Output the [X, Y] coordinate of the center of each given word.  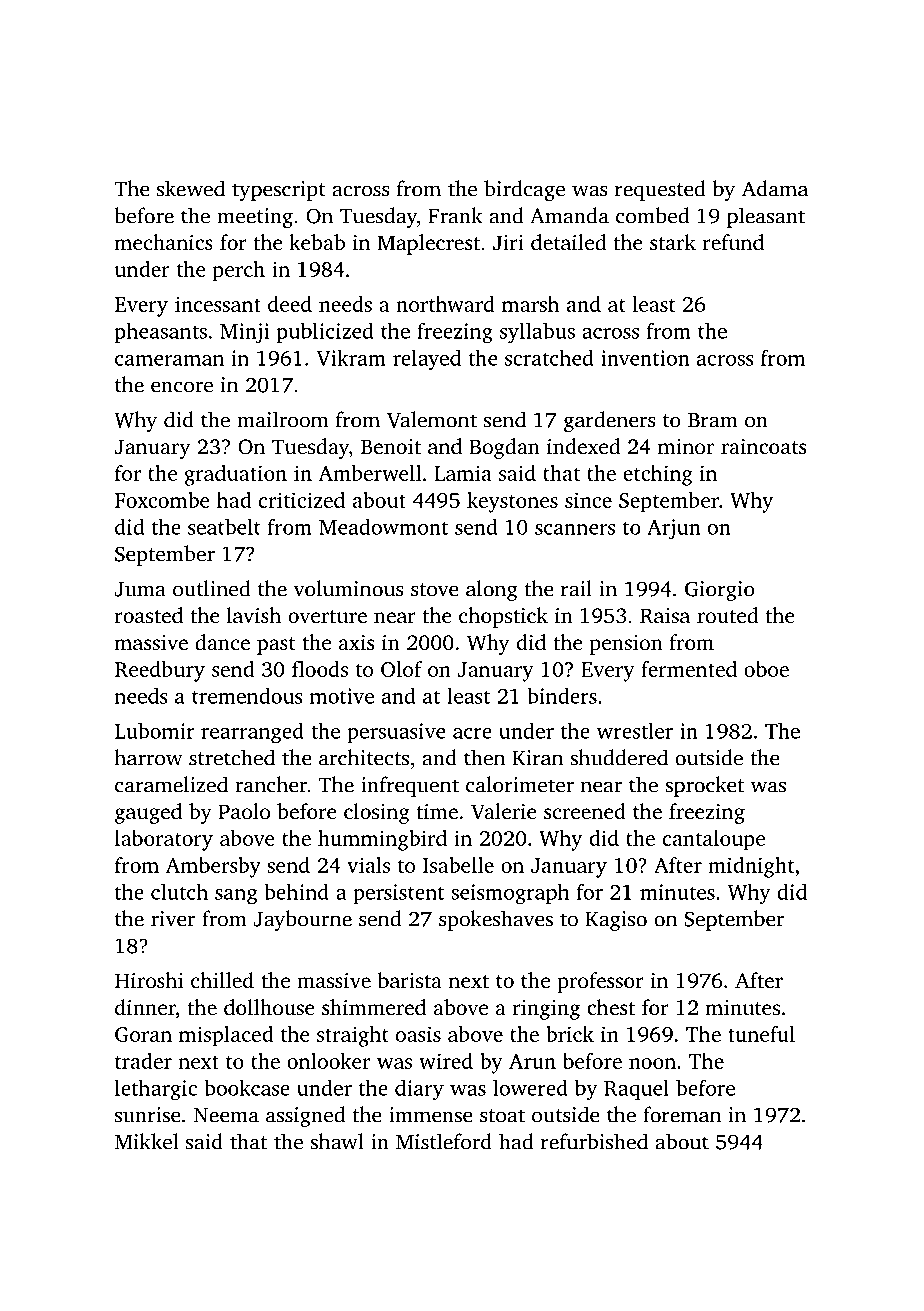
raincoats [763, 446]
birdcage [524, 190]
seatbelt [224, 526]
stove [435, 590]
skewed [191, 188]
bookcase [247, 1087]
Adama [775, 188]
